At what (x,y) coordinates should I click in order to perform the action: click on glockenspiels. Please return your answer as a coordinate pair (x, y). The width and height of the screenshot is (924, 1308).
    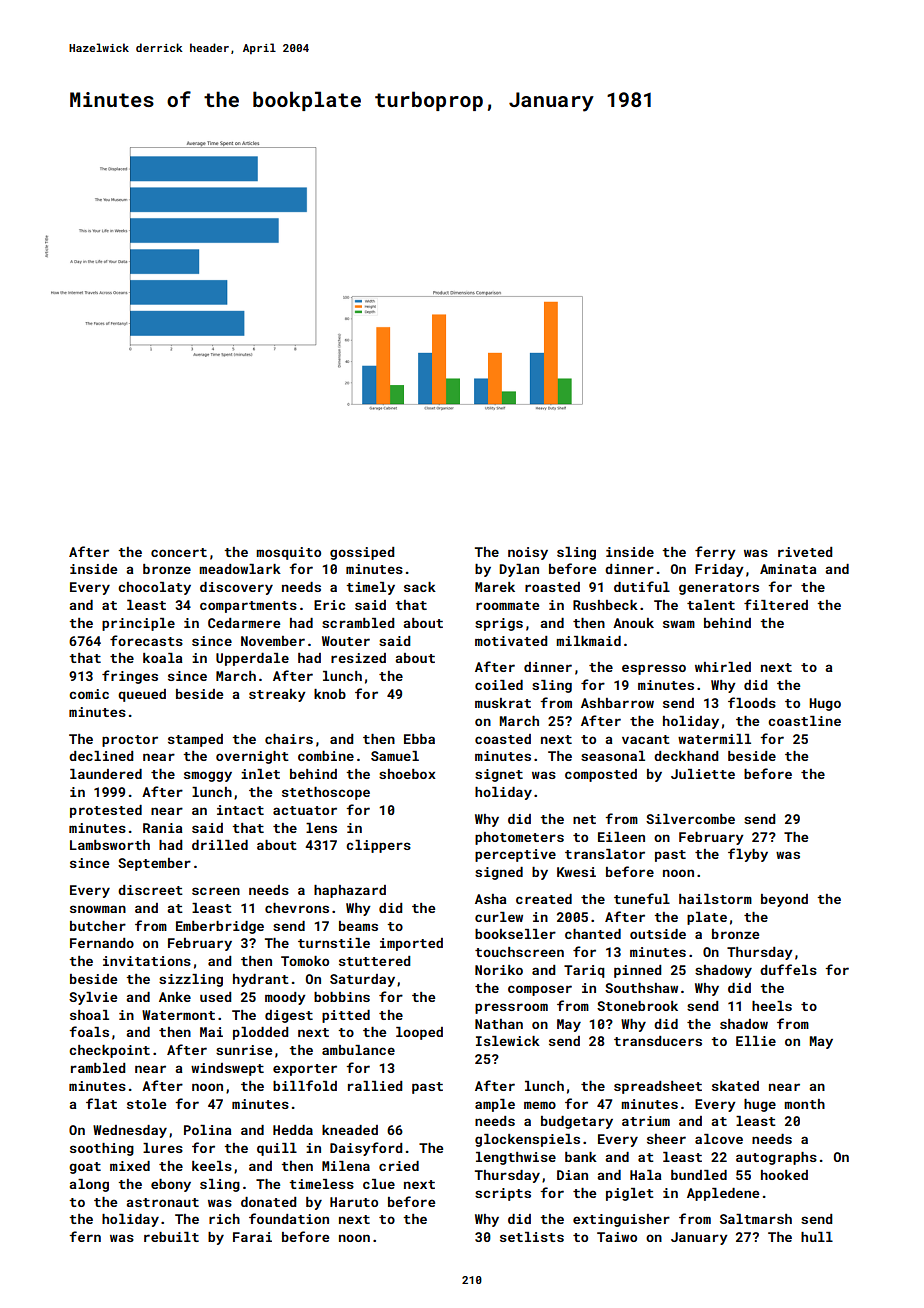
    Looking at the image, I should click on (527, 1140).
